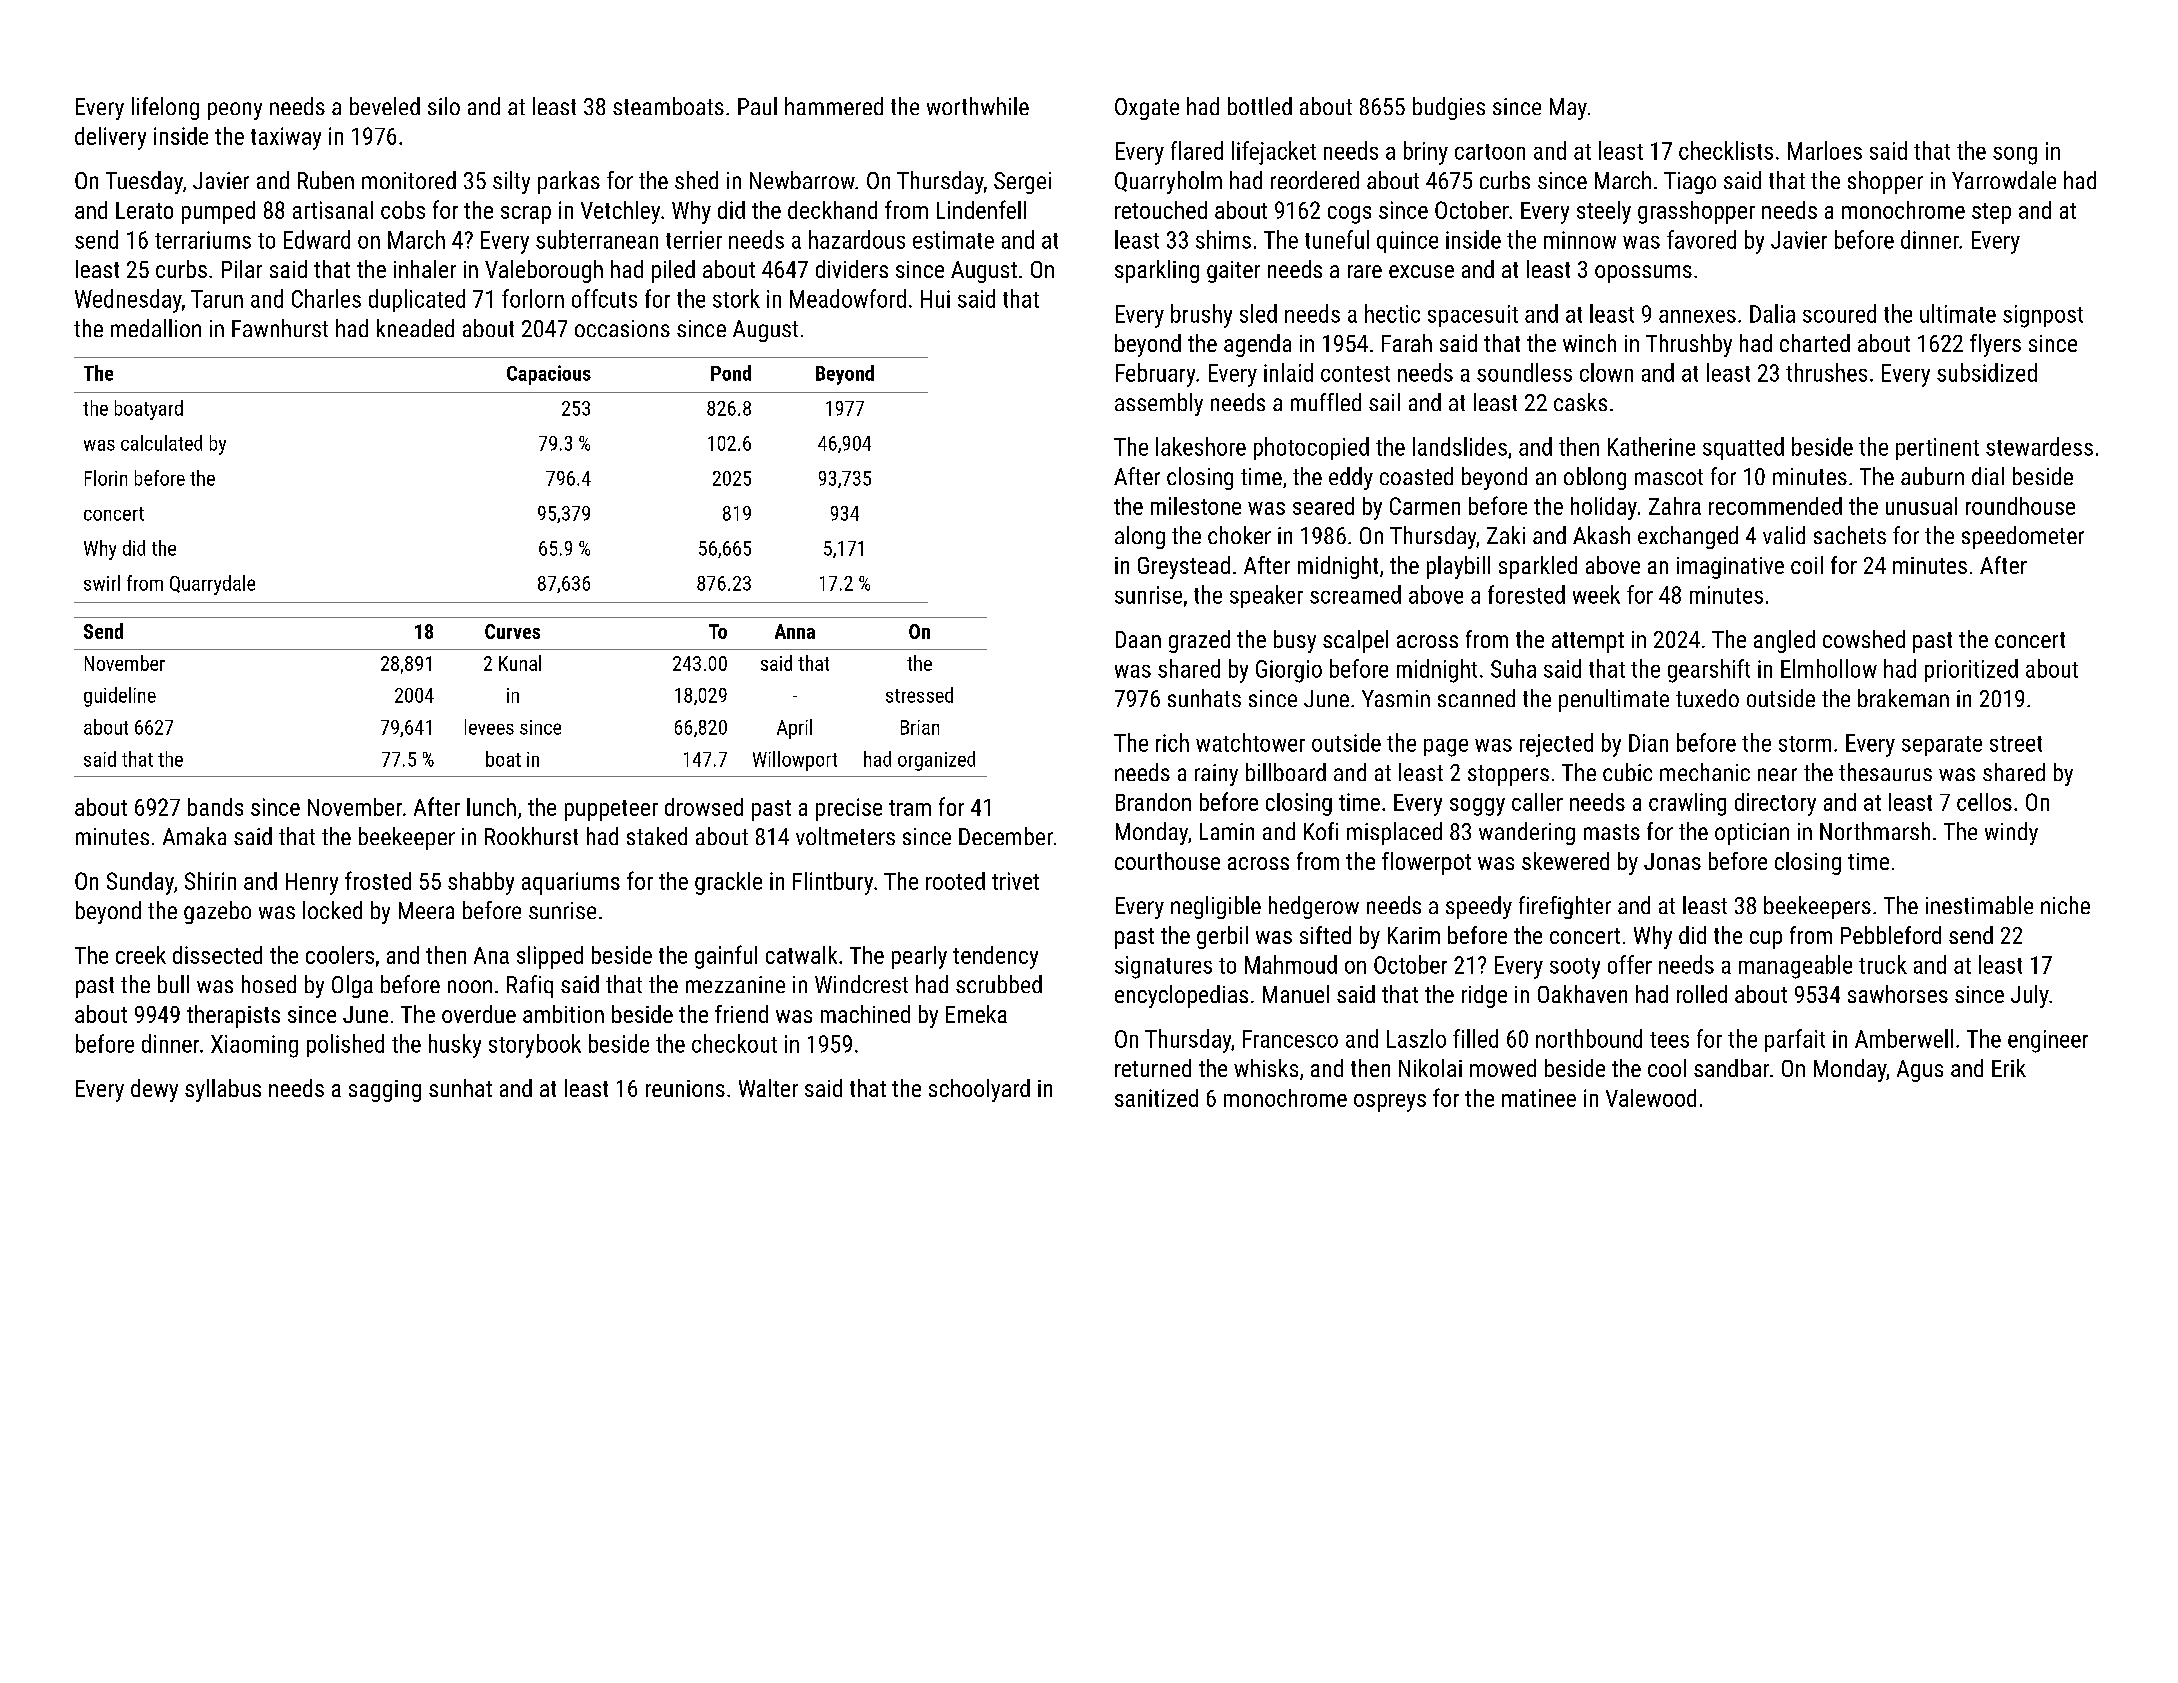 Image resolution: width=2178 pixels, height=1683 pixels. I want to click on along, so click(1140, 537).
